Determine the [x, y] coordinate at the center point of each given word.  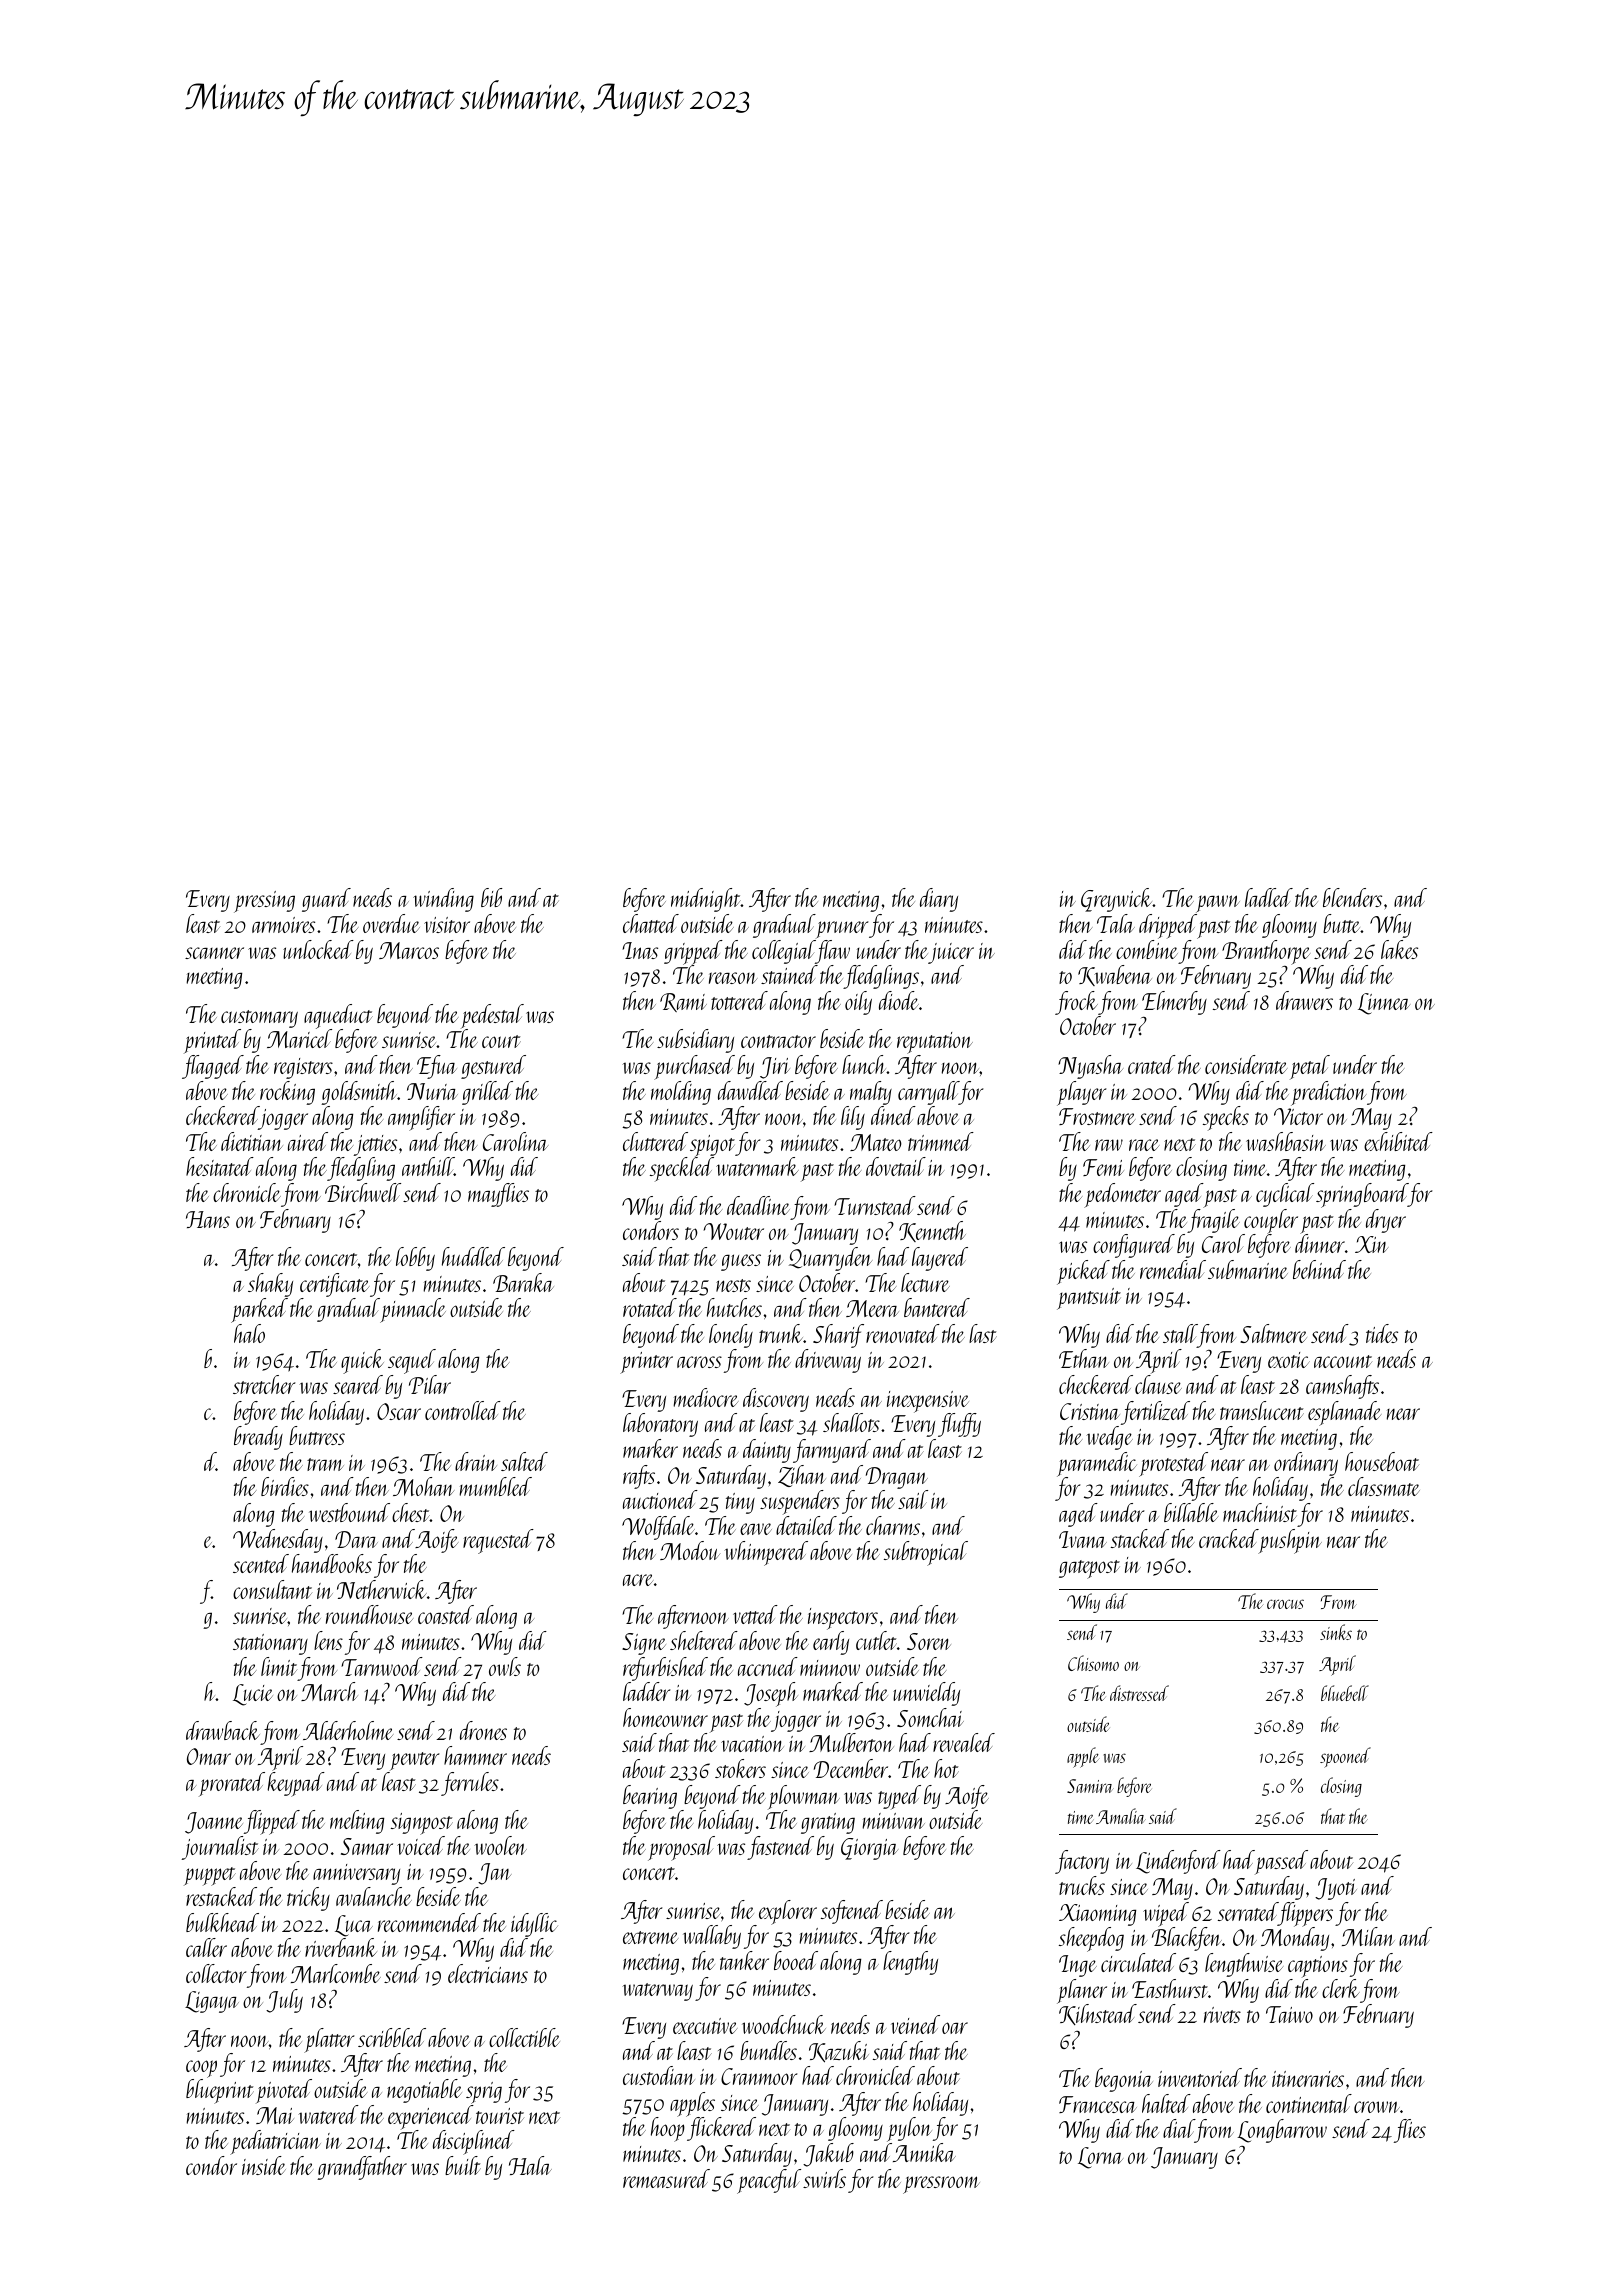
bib [491, 897]
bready [258, 1438]
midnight [706, 900]
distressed [1139, 1693]
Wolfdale [658, 1528]
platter [329, 2040]
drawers [1304, 1000]
